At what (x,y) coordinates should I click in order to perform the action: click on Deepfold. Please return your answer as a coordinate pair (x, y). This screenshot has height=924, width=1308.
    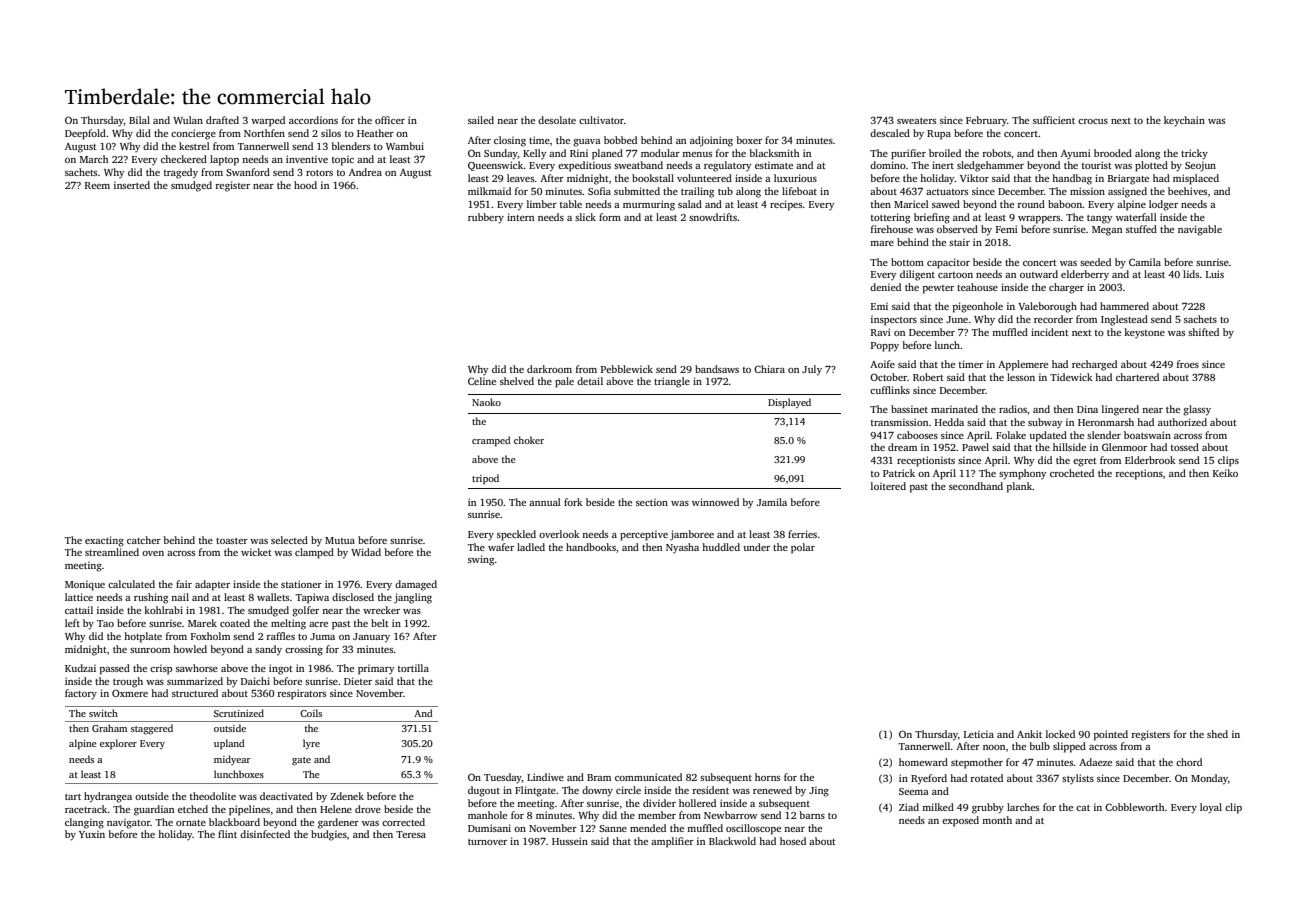
    Looking at the image, I should click on (85, 134).
